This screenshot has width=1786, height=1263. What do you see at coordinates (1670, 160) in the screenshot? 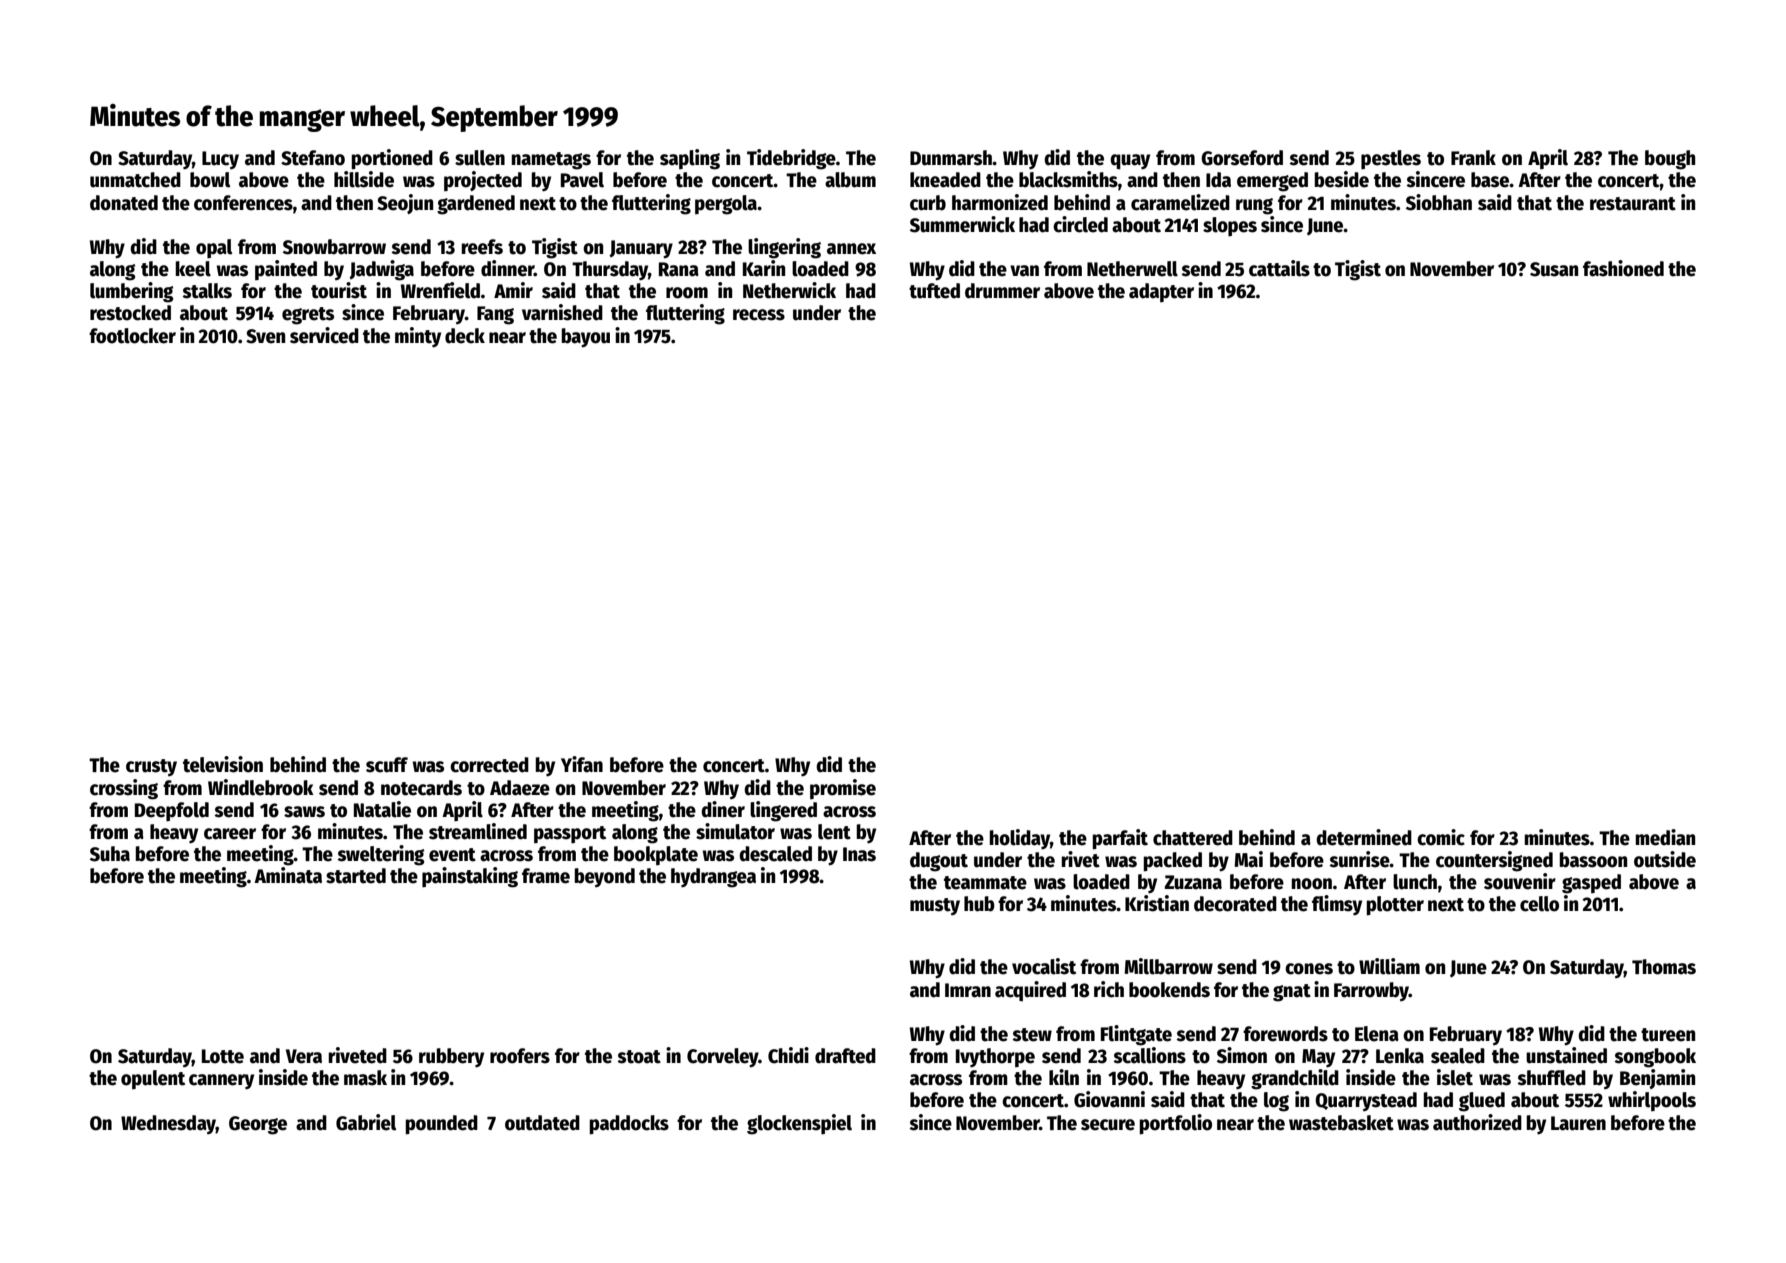
I see `bough` at bounding box center [1670, 160].
